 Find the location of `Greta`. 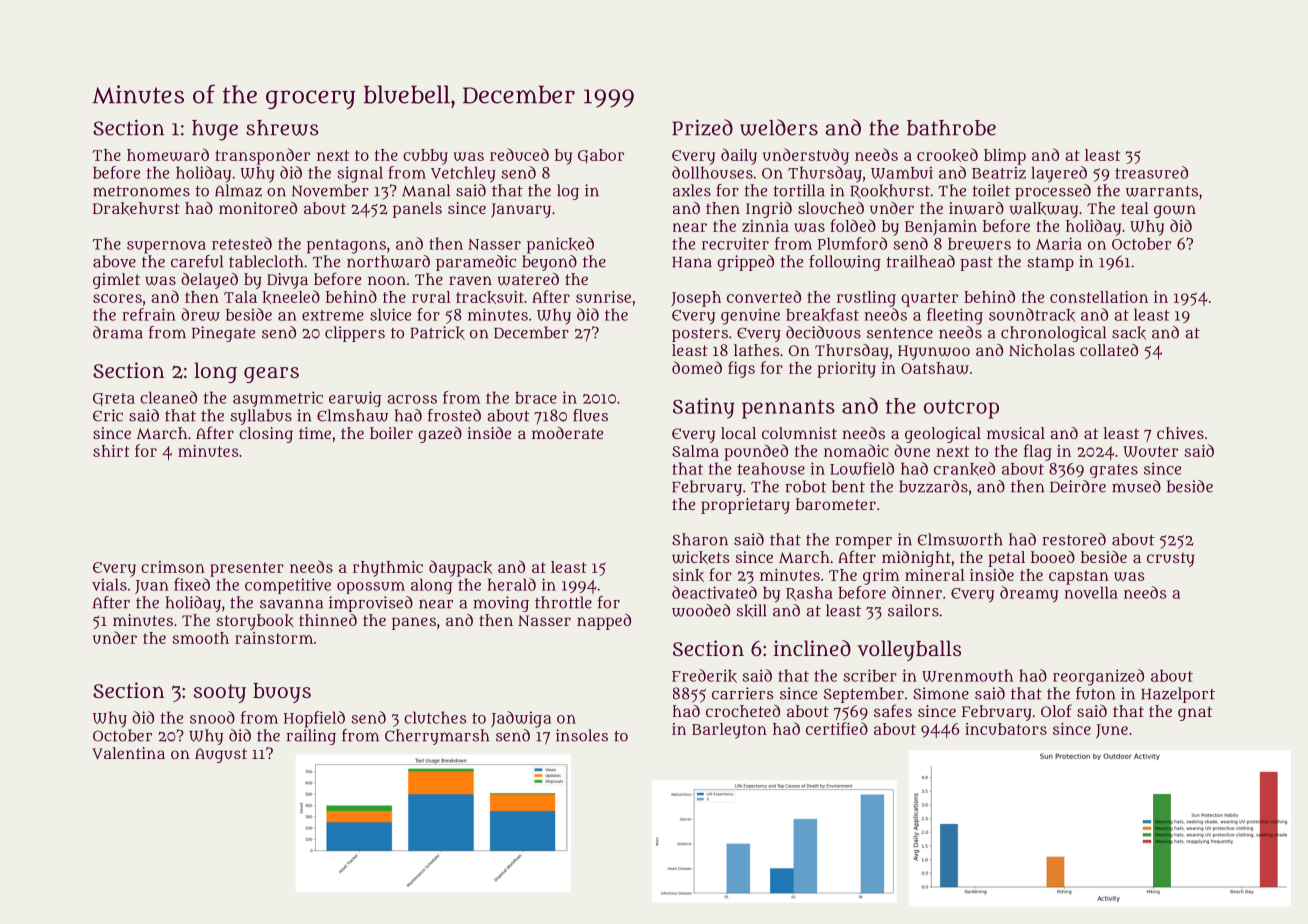

Greta is located at coordinates (114, 399).
